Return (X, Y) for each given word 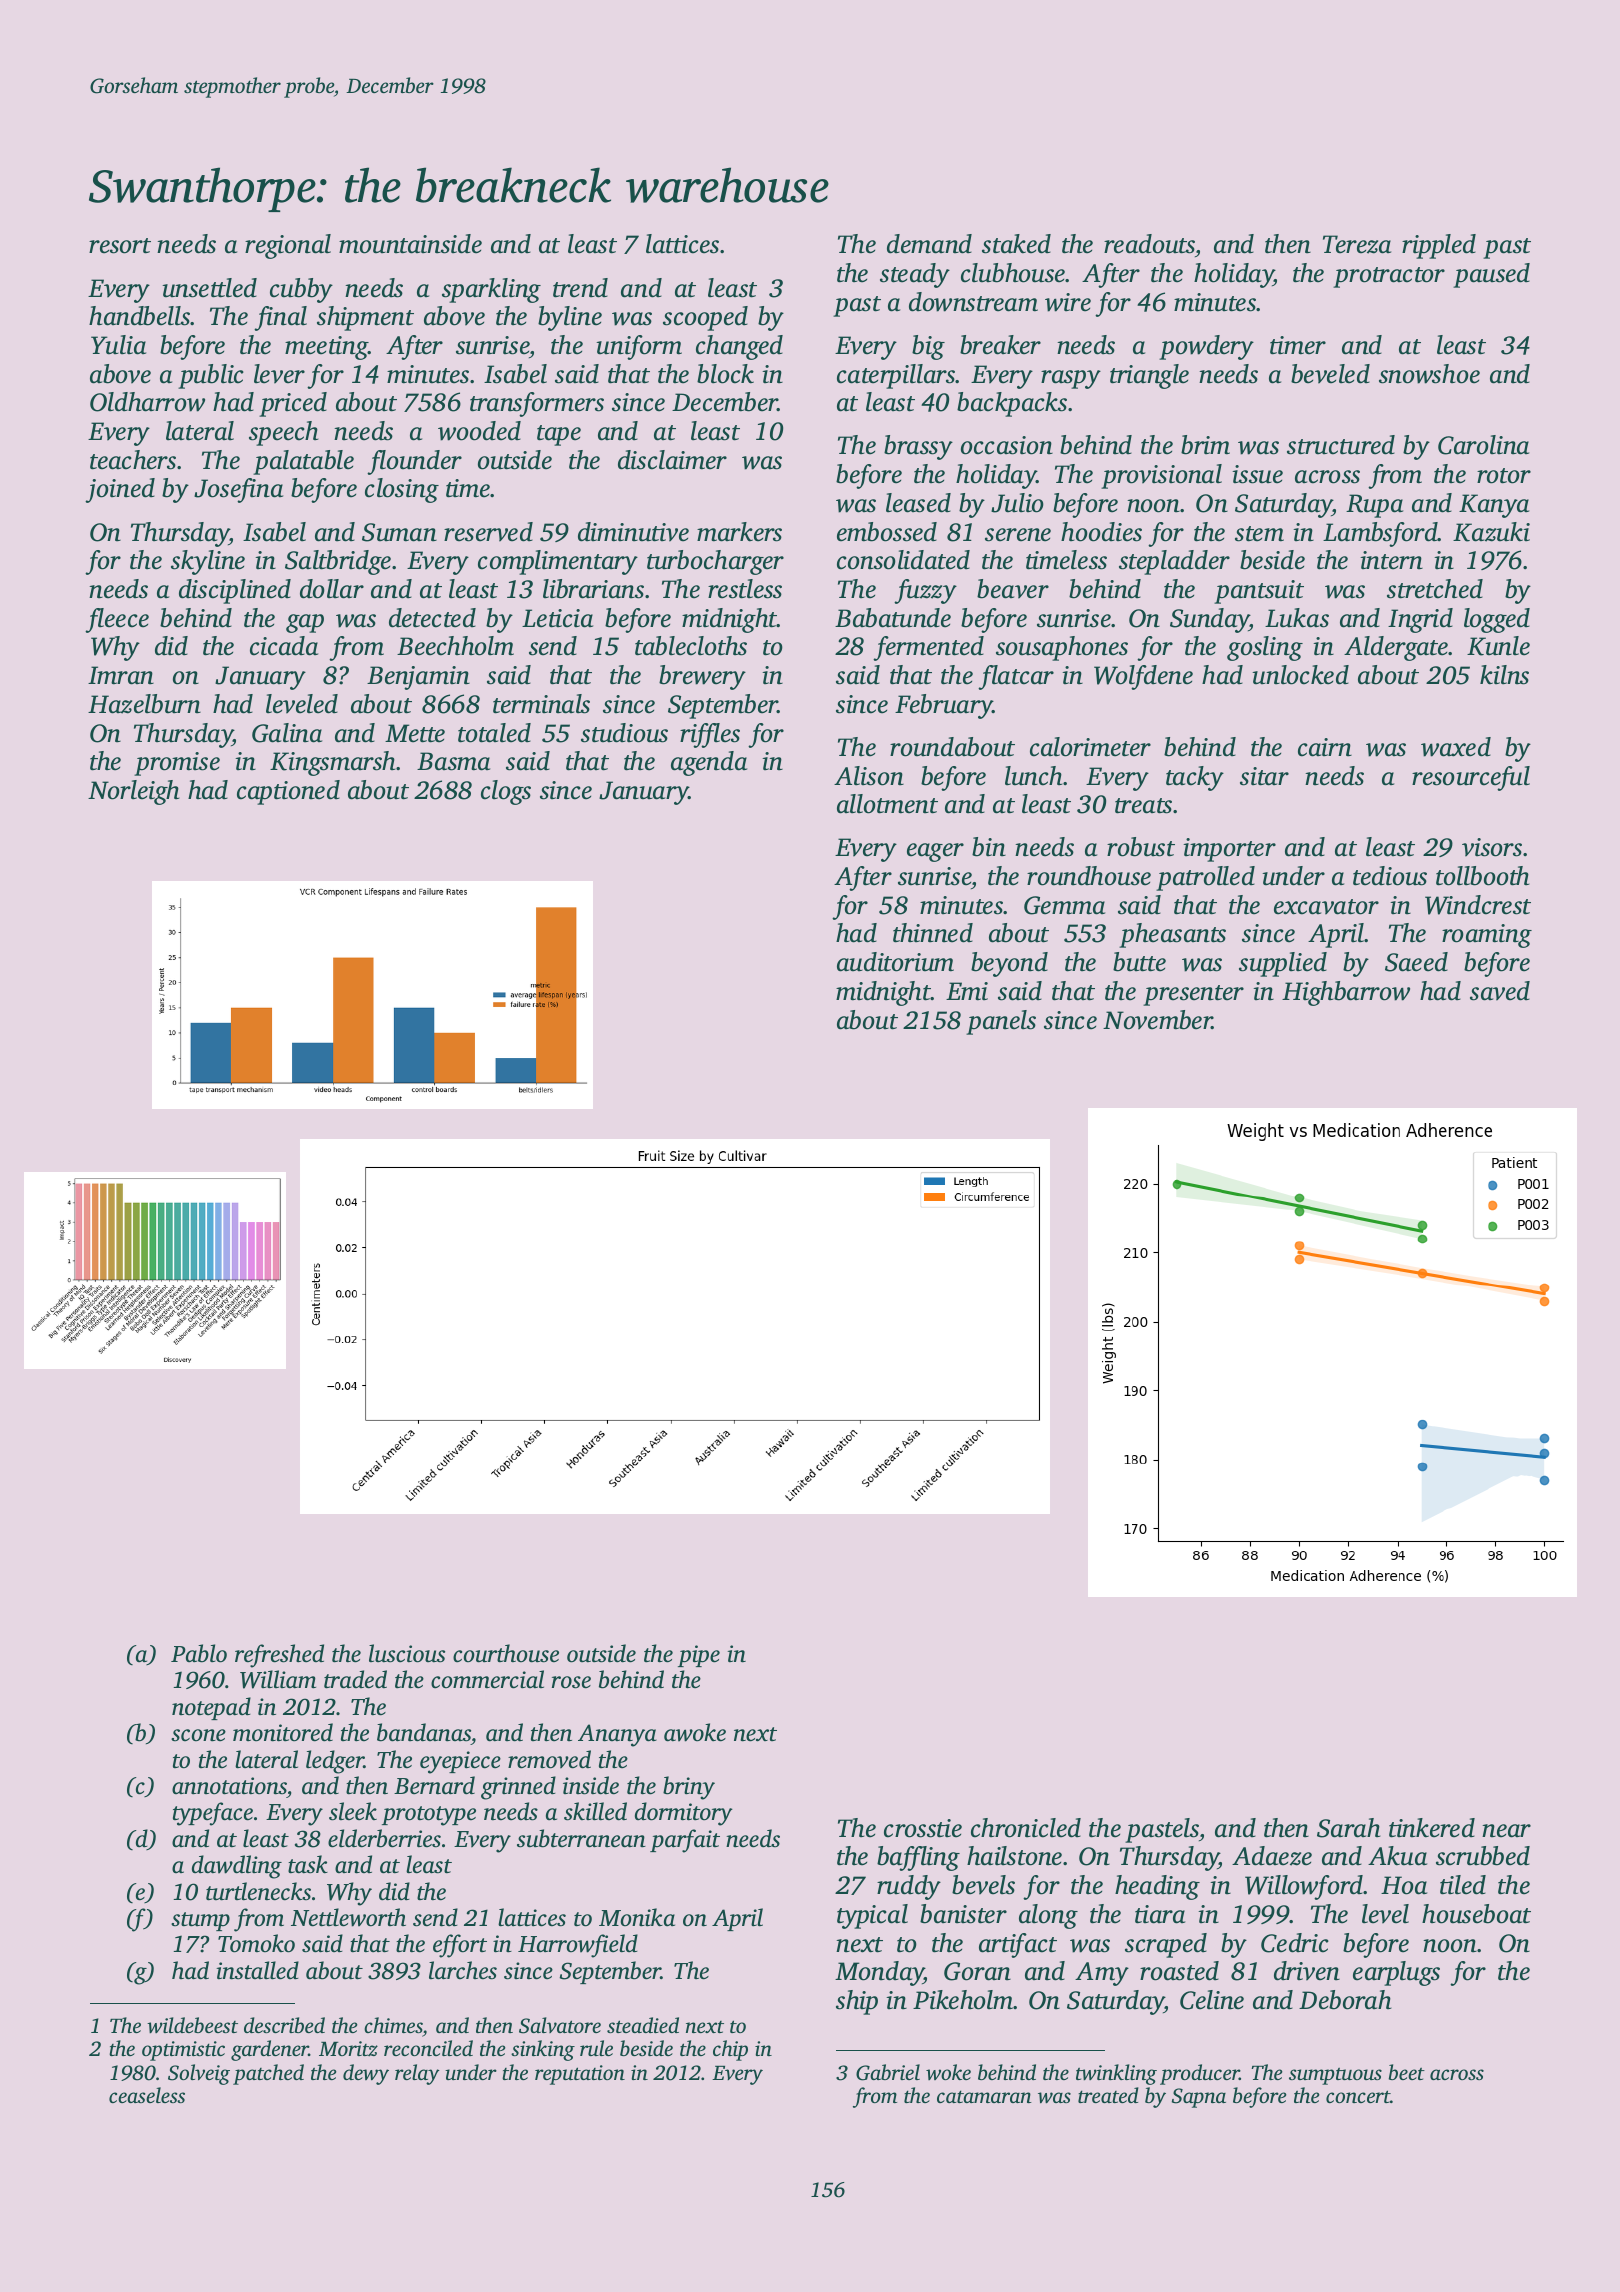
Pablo (199, 1653)
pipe (699, 1656)
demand (929, 244)
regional (288, 246)
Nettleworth (348, 1917)
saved (1500, 991)
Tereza (1357, 244)
